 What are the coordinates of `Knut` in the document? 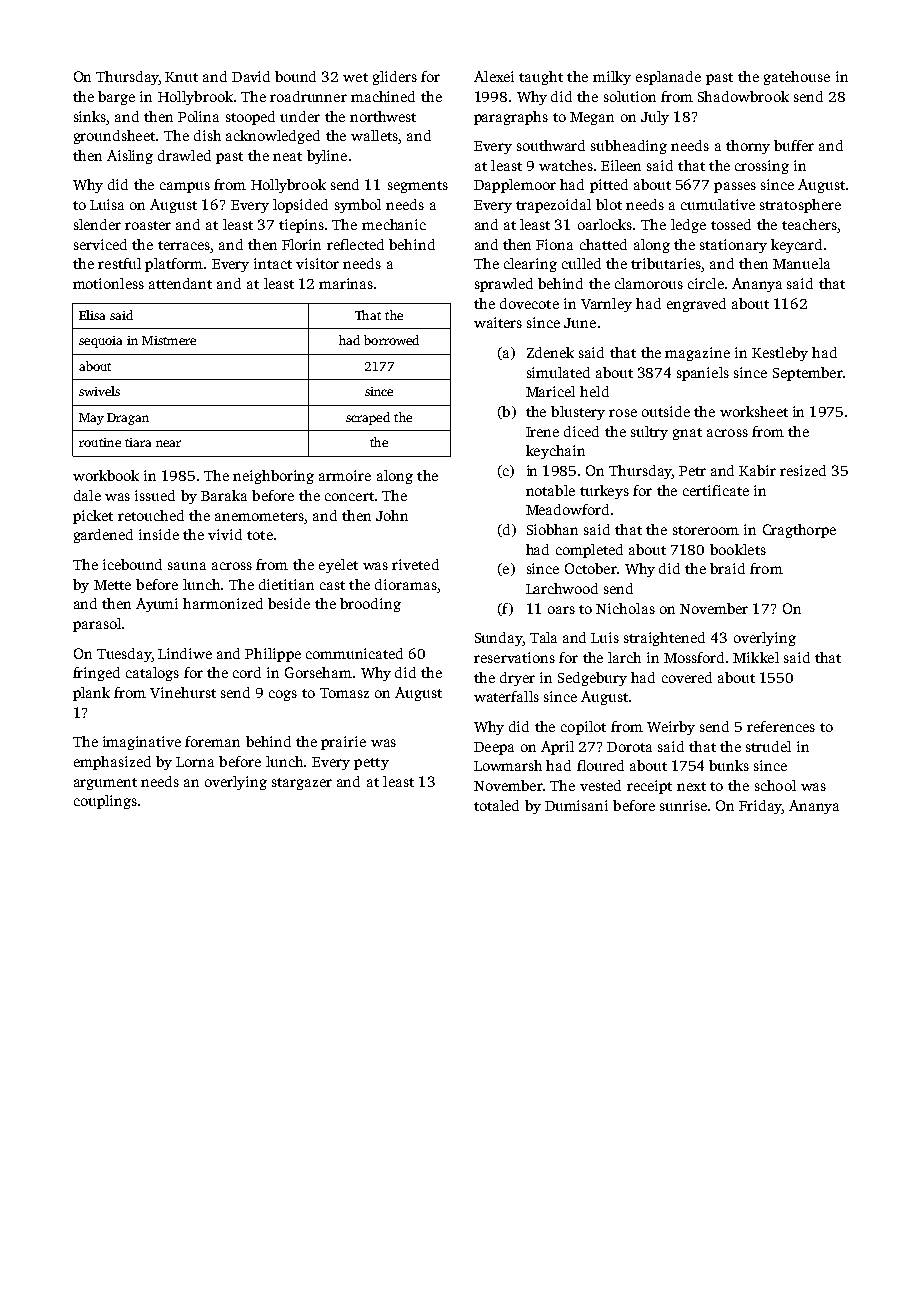 It's located at (181, 77).
